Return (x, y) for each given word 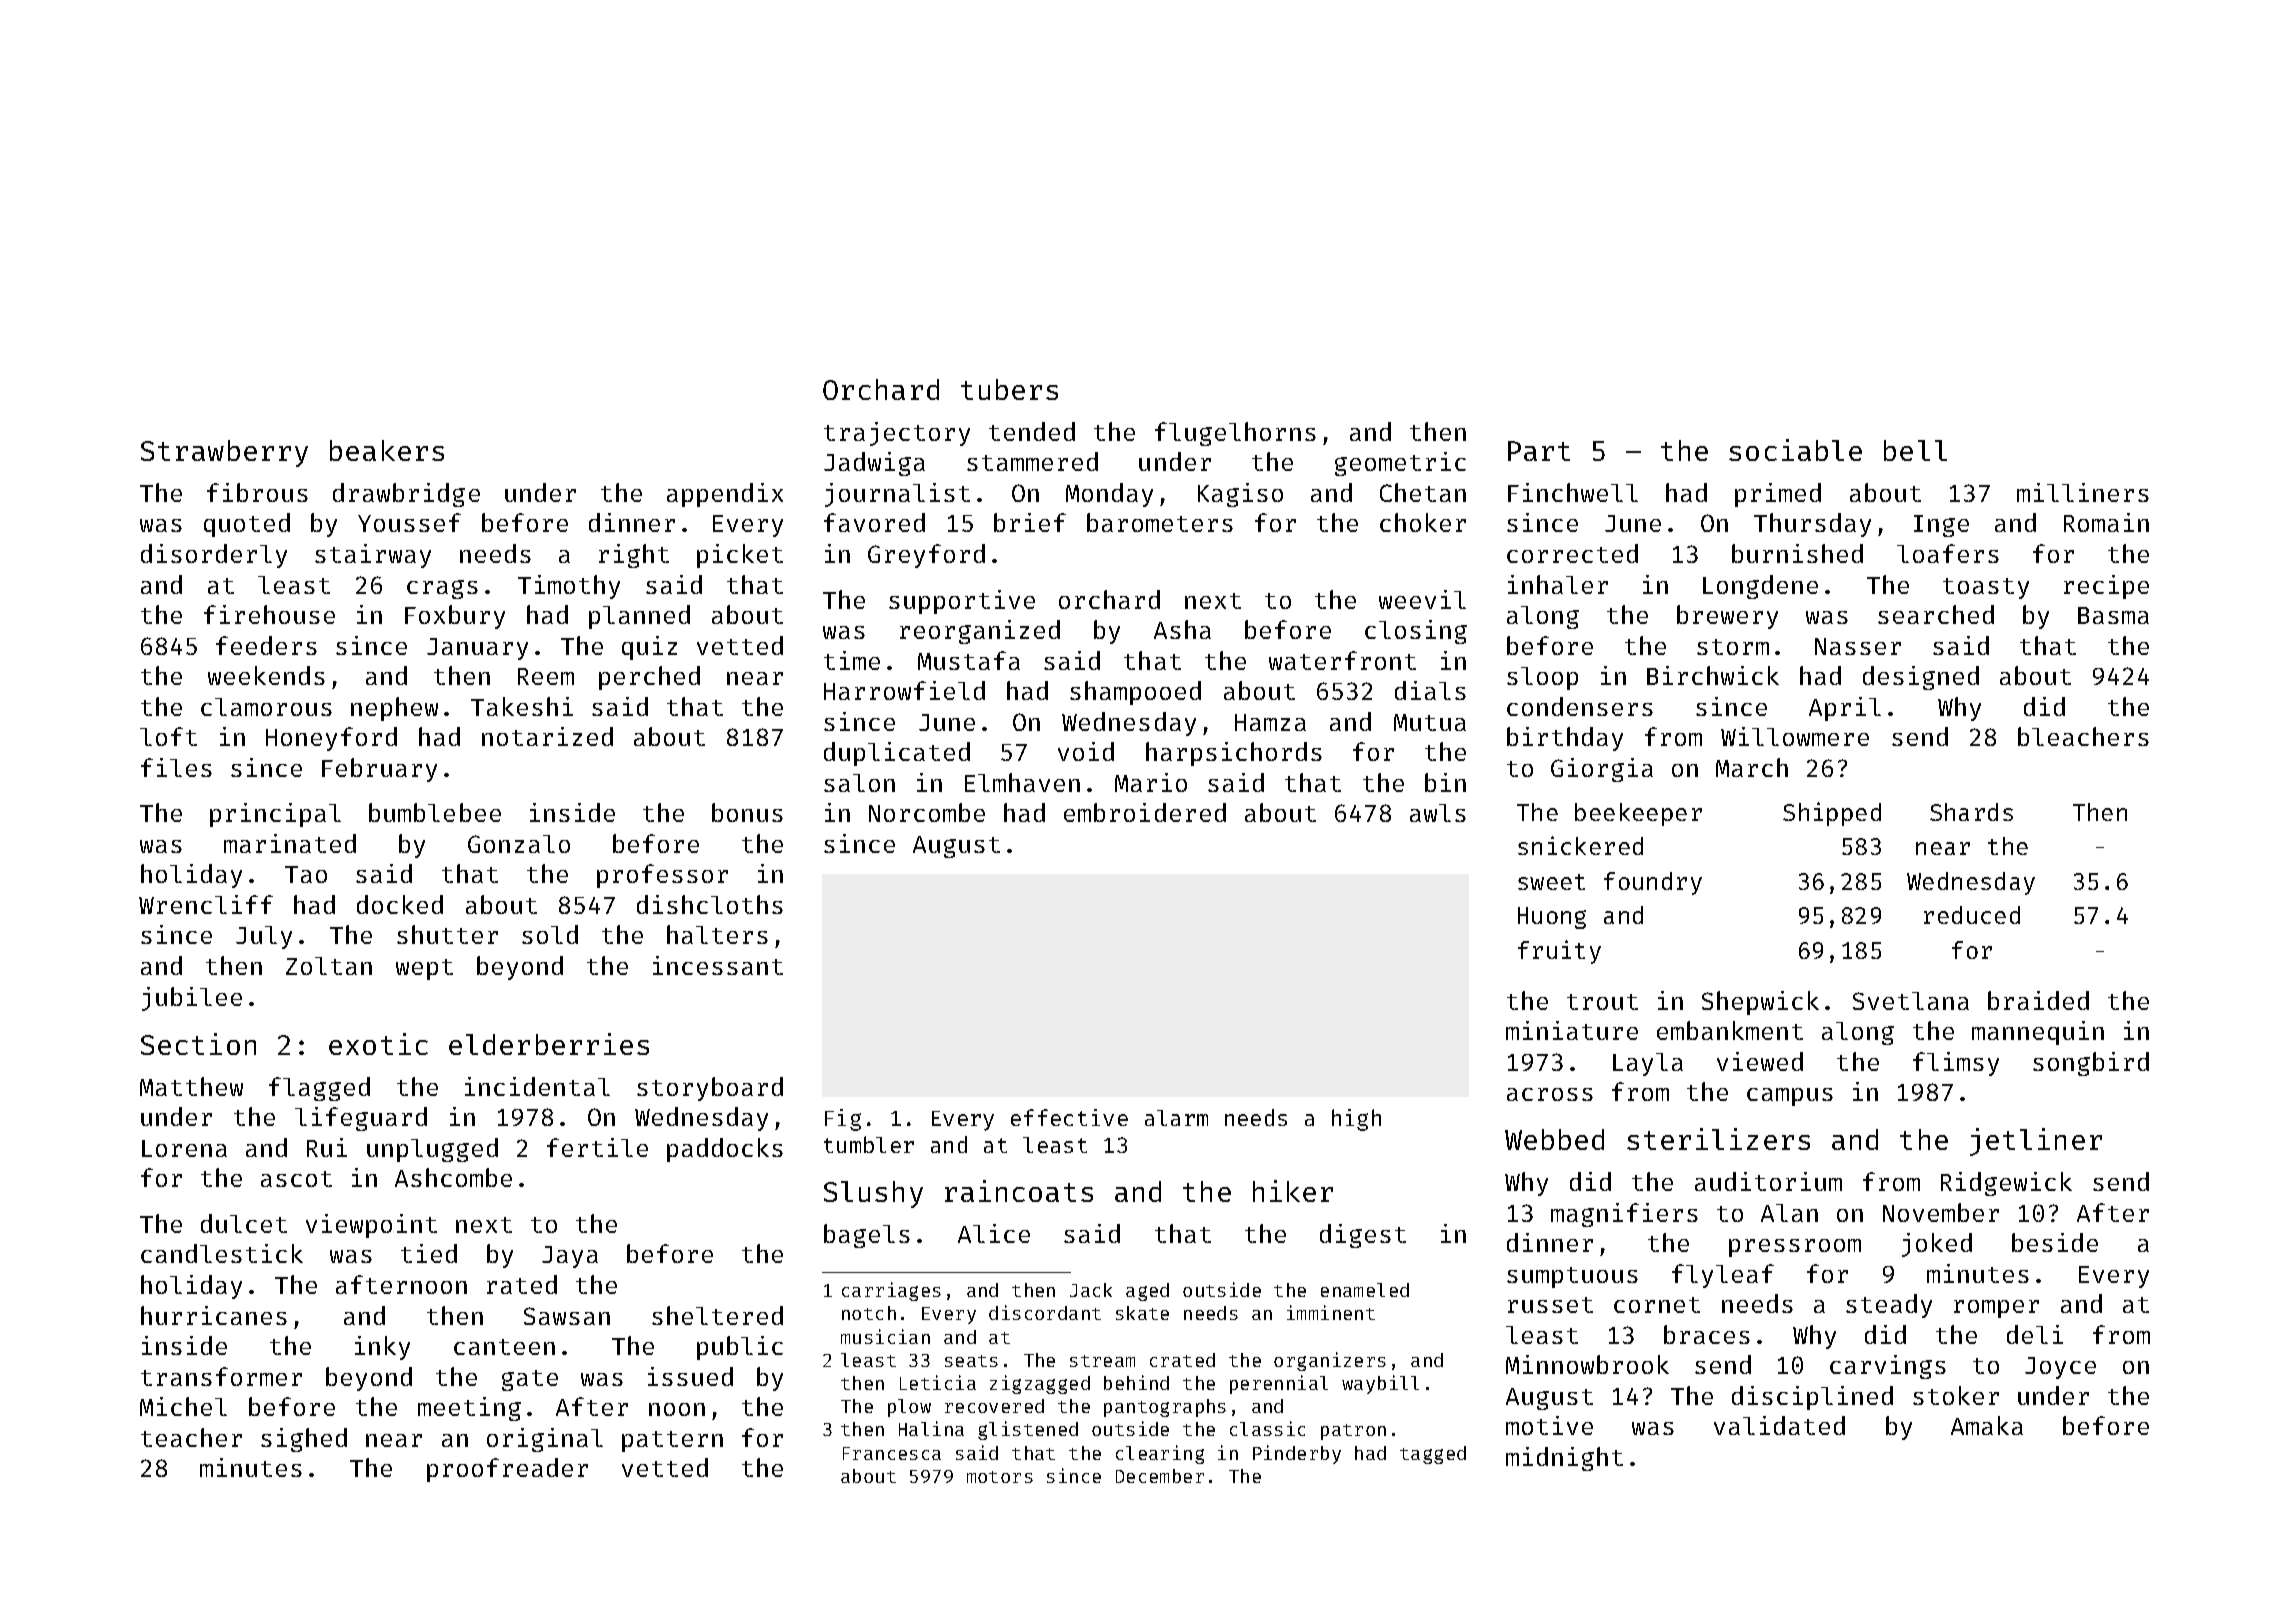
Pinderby (1297, 1454)
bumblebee (435, 812)
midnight (1564, 1459)
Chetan (1423, 492)
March (1752, 767)
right (634, 556)
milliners (2083, 492)
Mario (1151, 782)
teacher (191, 1437)
